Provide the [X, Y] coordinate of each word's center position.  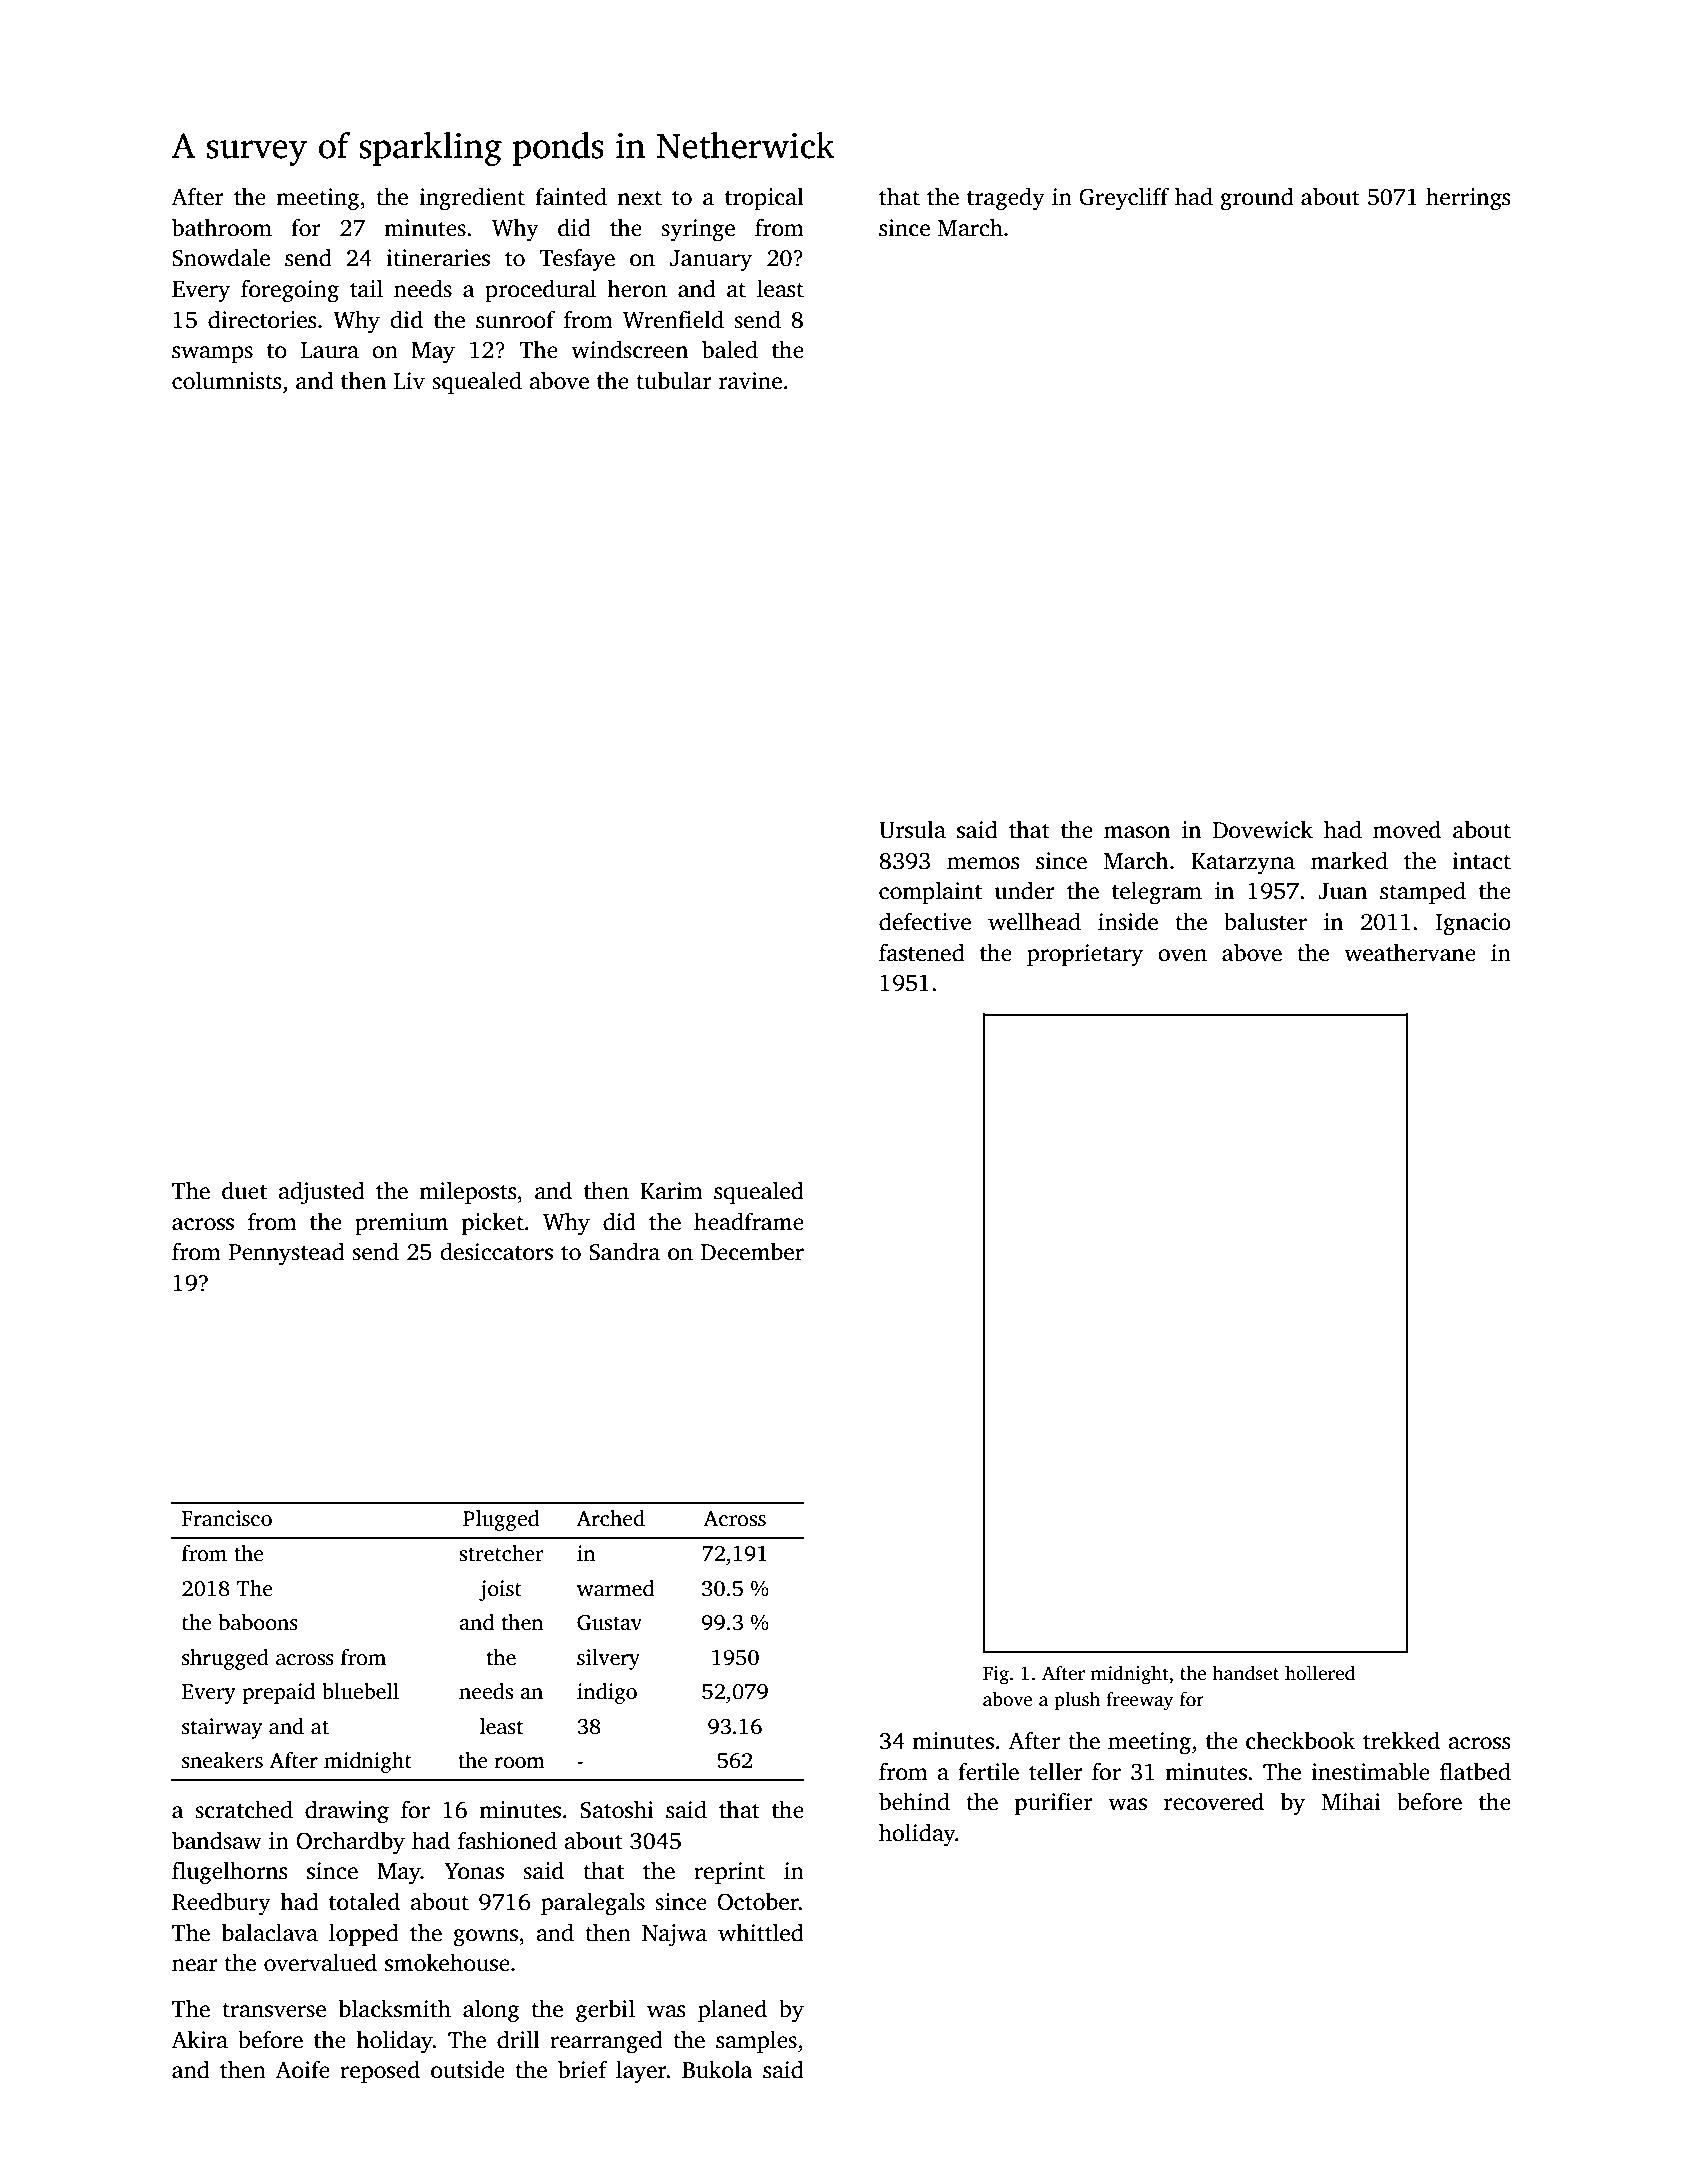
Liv [409, 380]
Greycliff [1124, 198]
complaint [930, 892]
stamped [1423, 892]
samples [756, 2041]
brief [583, 2069]
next [639, 198]
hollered [1320, 1673]
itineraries [438, 258]
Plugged [501, 1520]
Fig [996, 1675]
